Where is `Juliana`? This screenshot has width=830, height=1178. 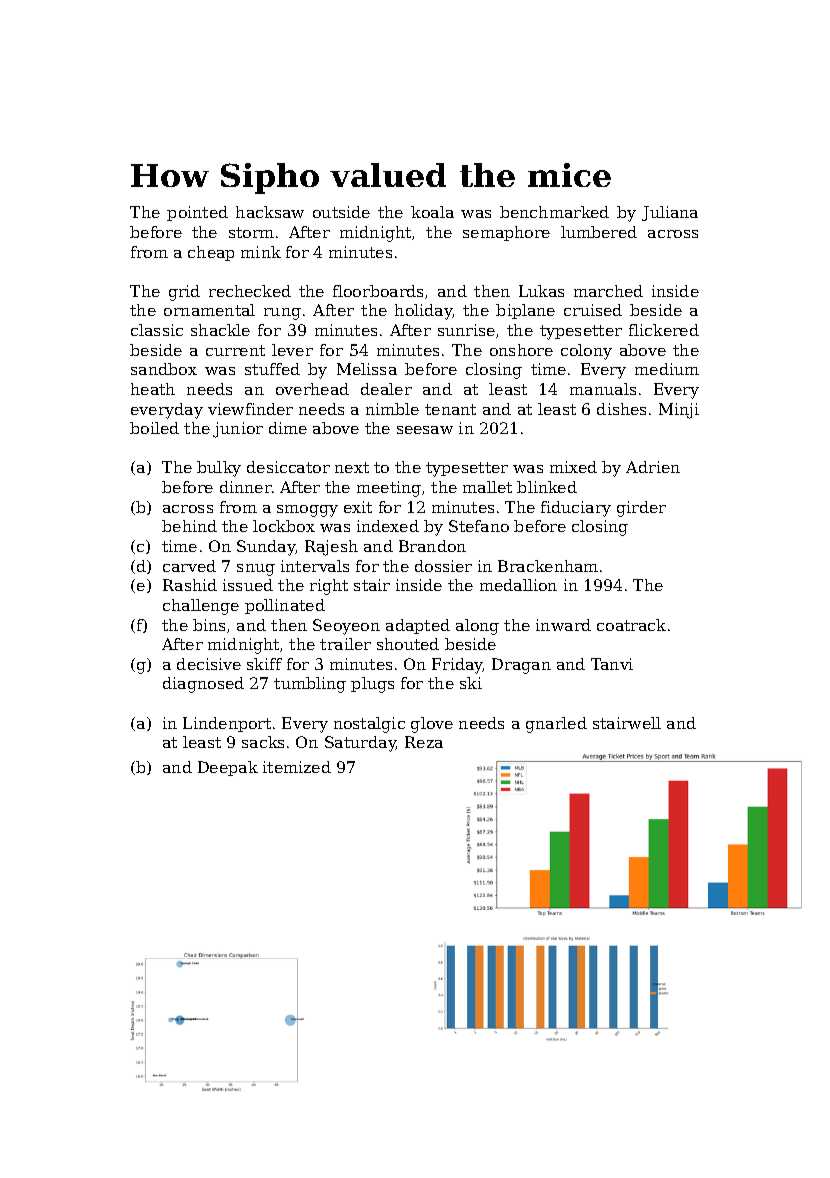 Juliana is located at coordinates (670, 213).
